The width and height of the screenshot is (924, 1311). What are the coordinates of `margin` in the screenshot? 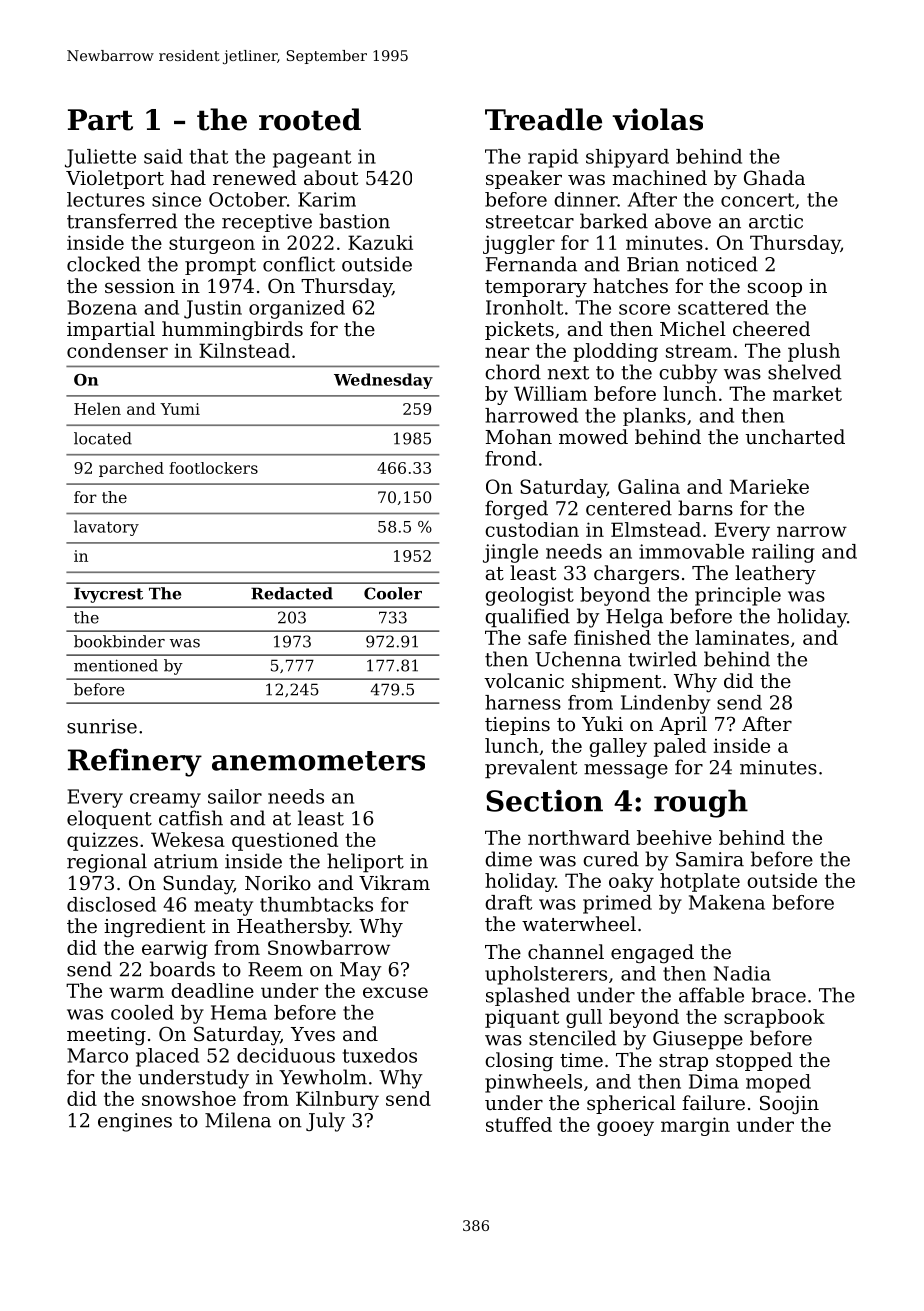 It's located at (695, 1126).
